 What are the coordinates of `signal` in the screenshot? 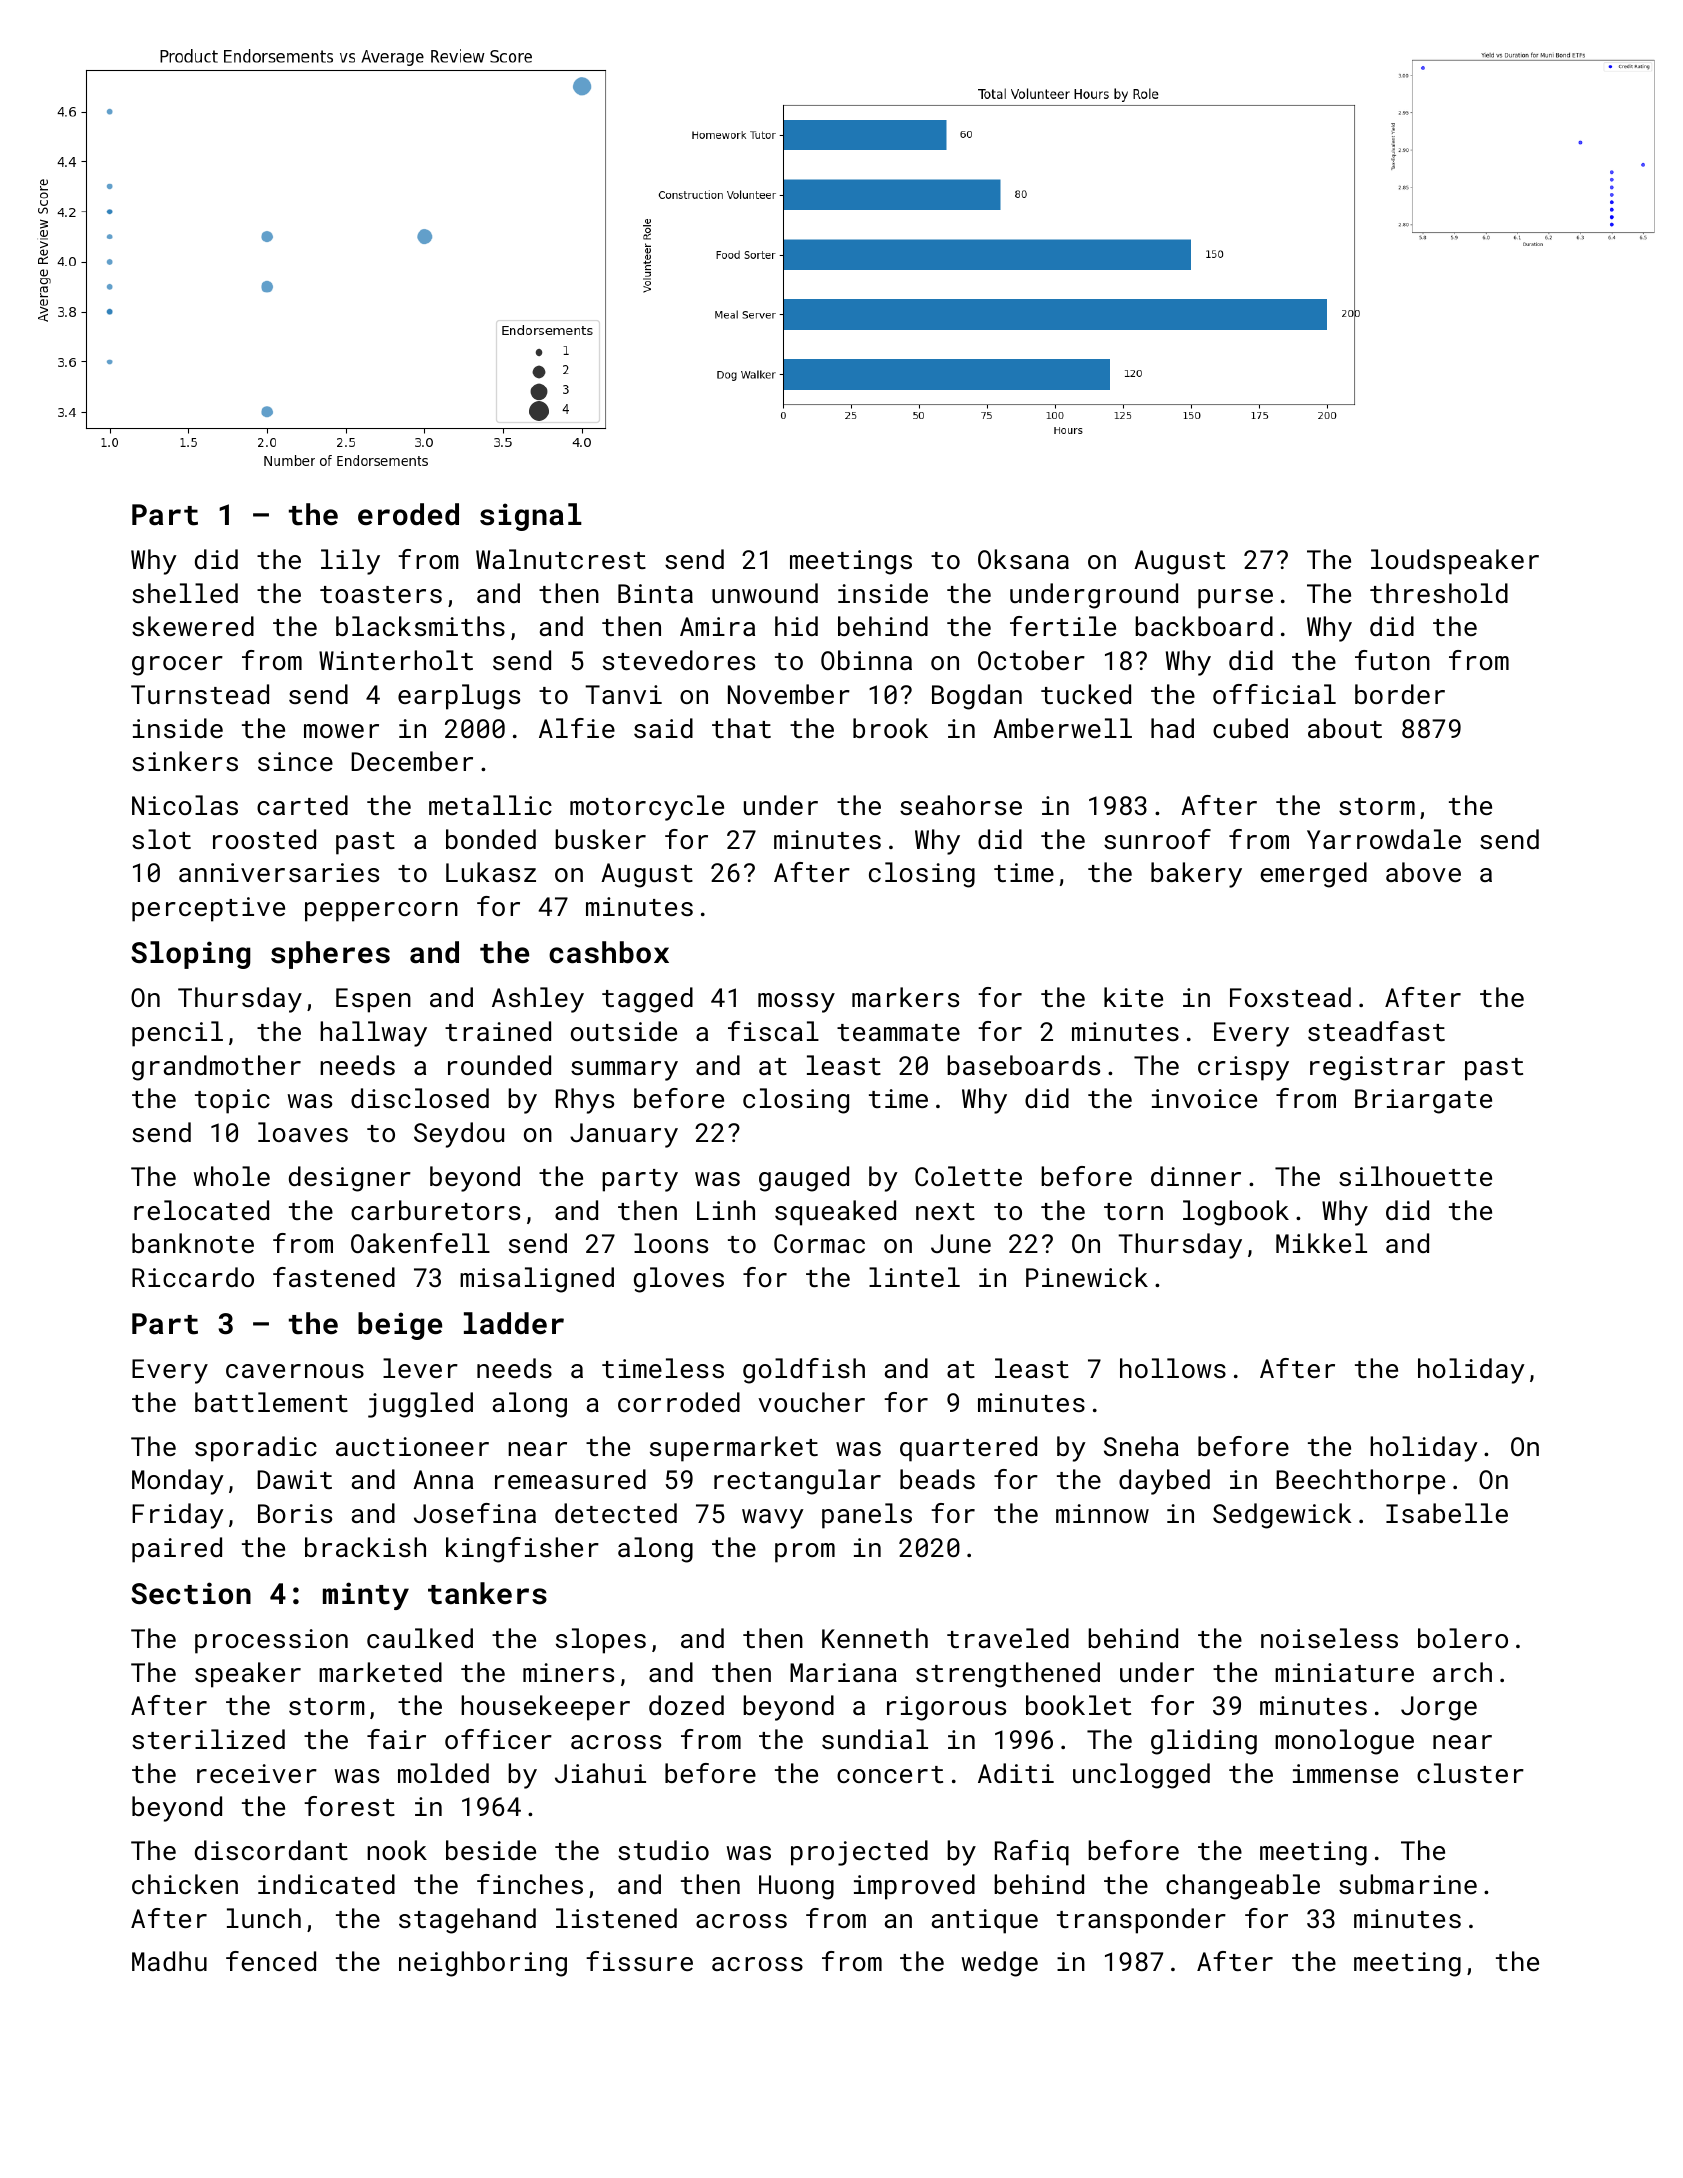 It's located at (531, 517).
